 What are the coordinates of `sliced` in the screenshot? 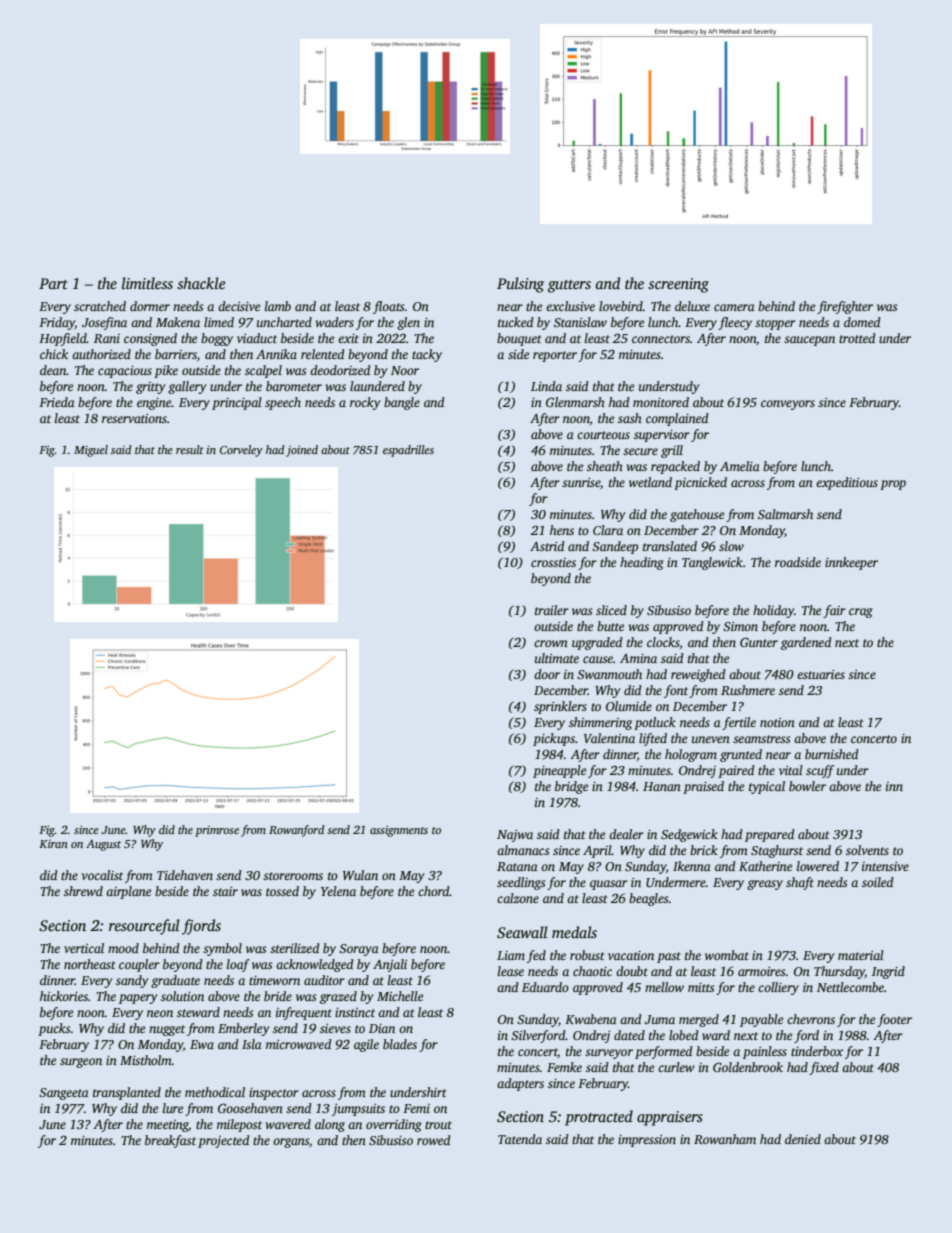 It's located at (611, 610).
